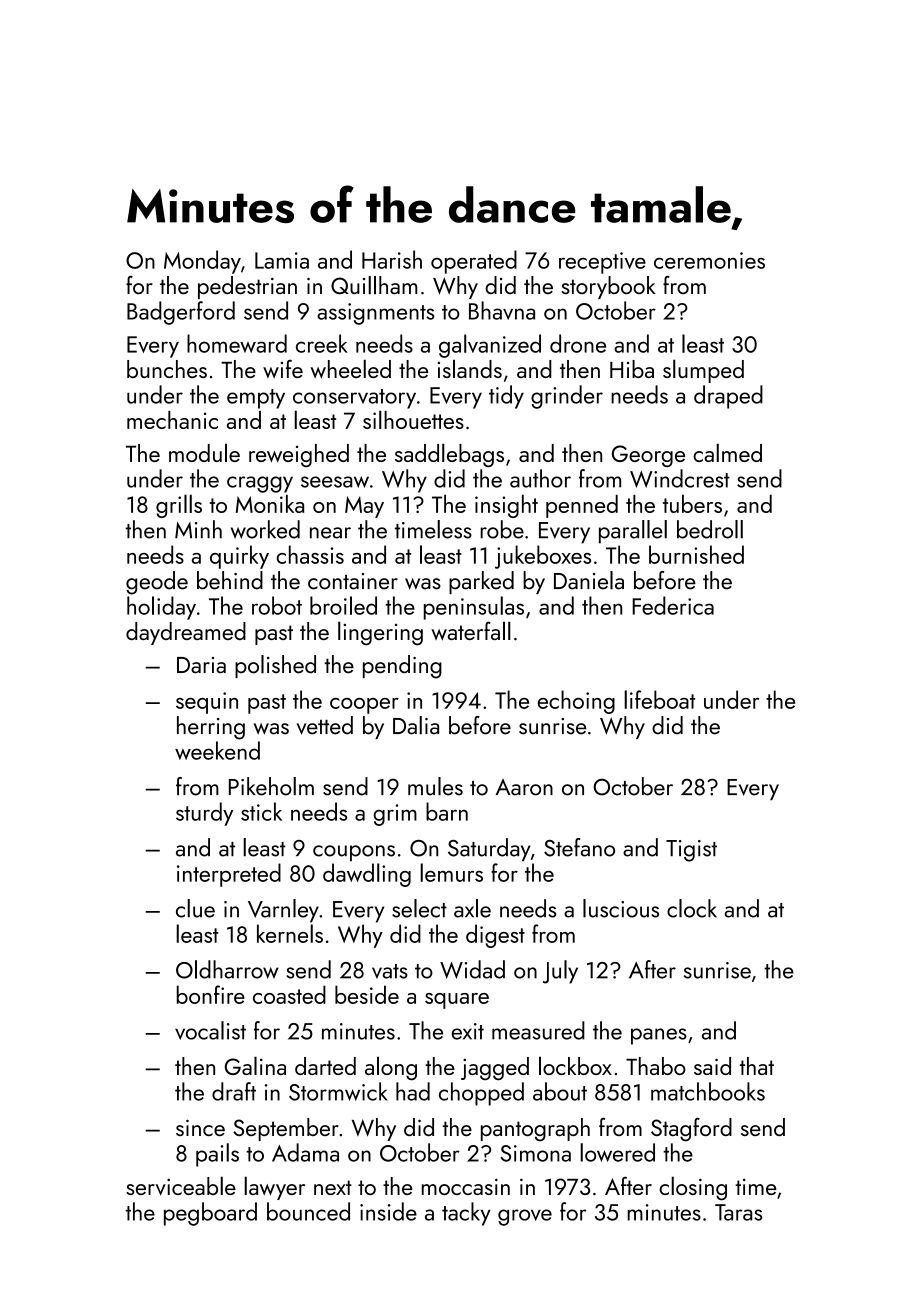 The image size is (924, 1311). Describe the element at coordinates (181, 1186) in the screenshot. I see `serviceable` at that location.
